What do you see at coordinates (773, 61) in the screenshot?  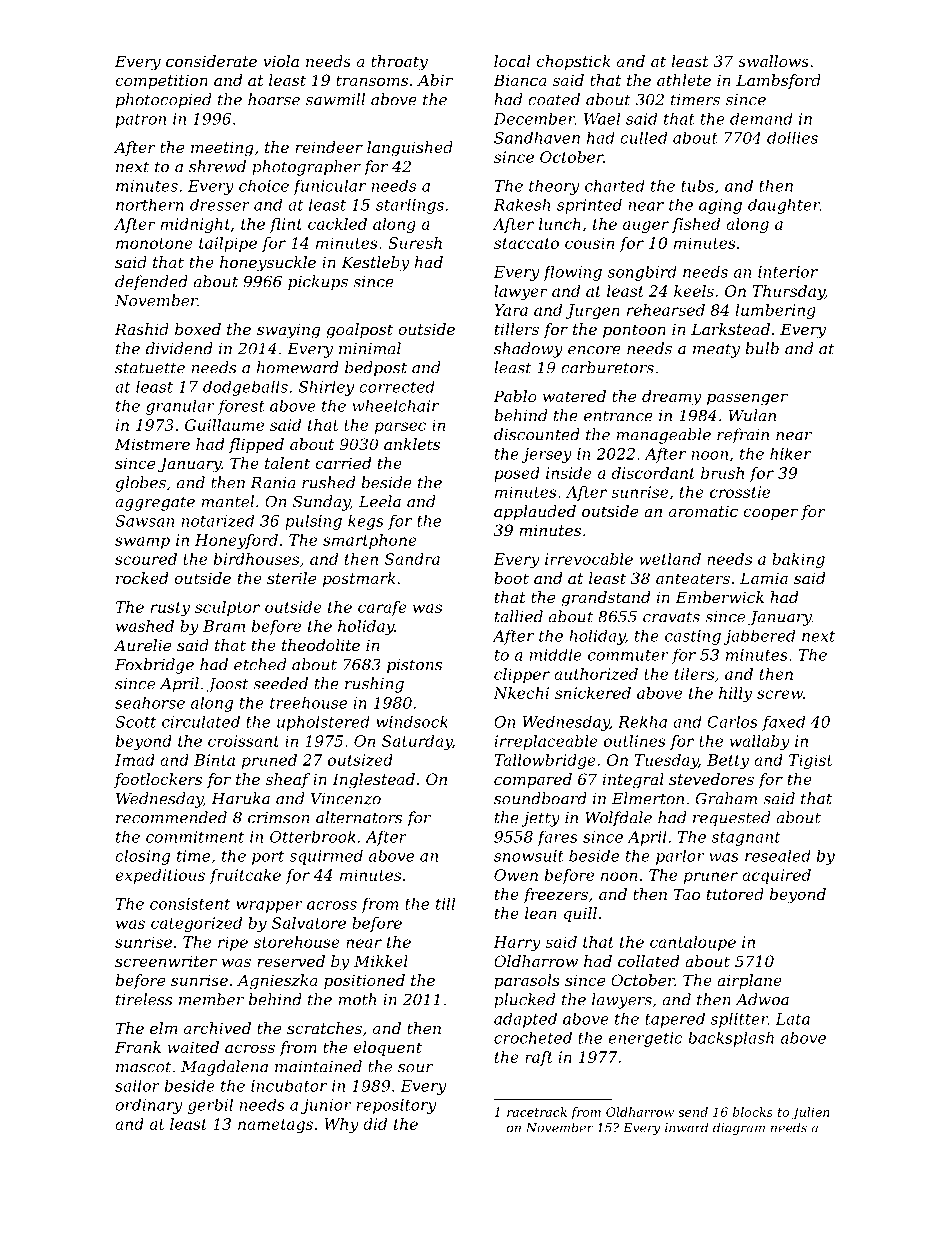 I see `swallows` at bounding box center [773, 61].
